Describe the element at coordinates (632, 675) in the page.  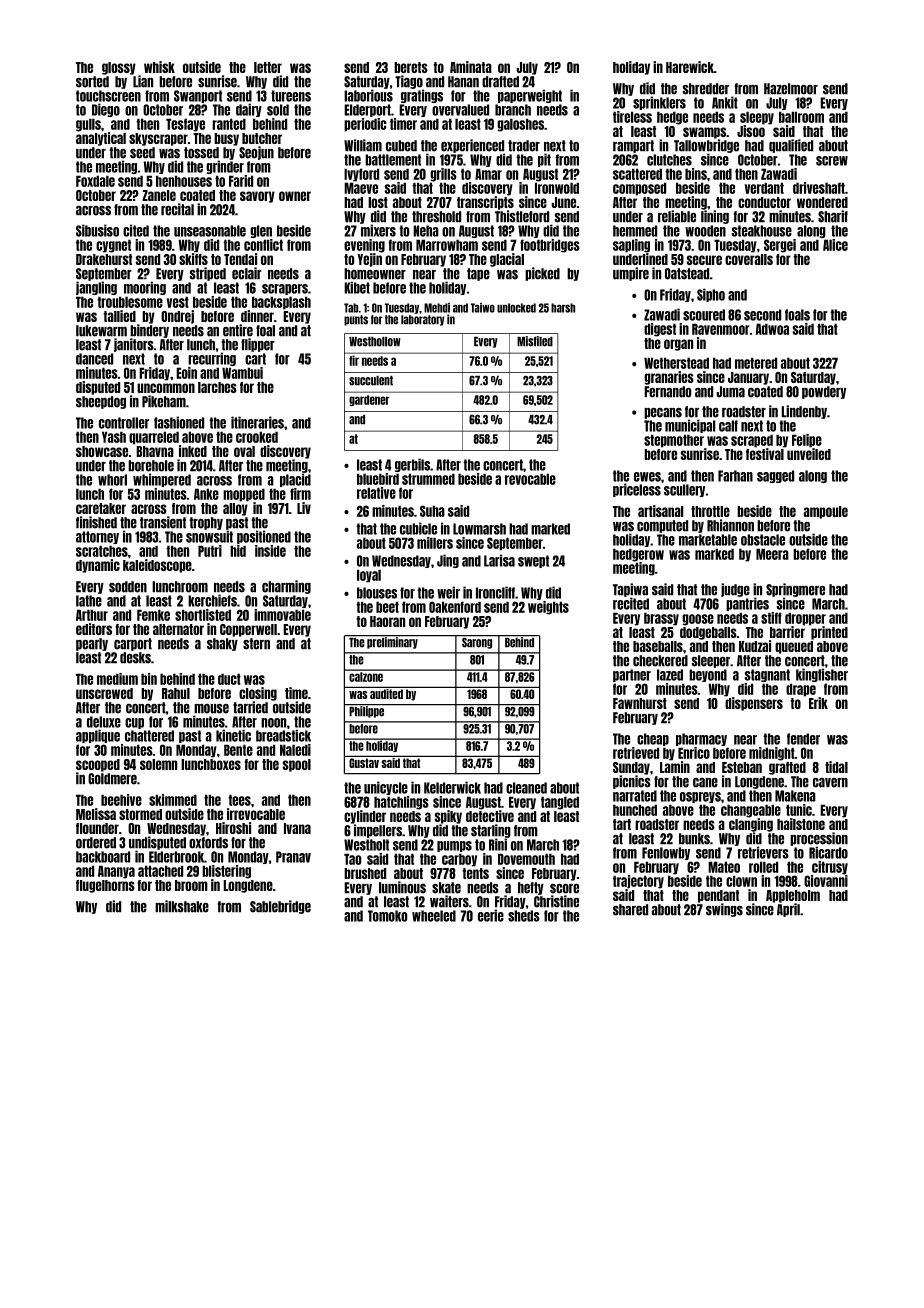
I see `partner` at that location.
